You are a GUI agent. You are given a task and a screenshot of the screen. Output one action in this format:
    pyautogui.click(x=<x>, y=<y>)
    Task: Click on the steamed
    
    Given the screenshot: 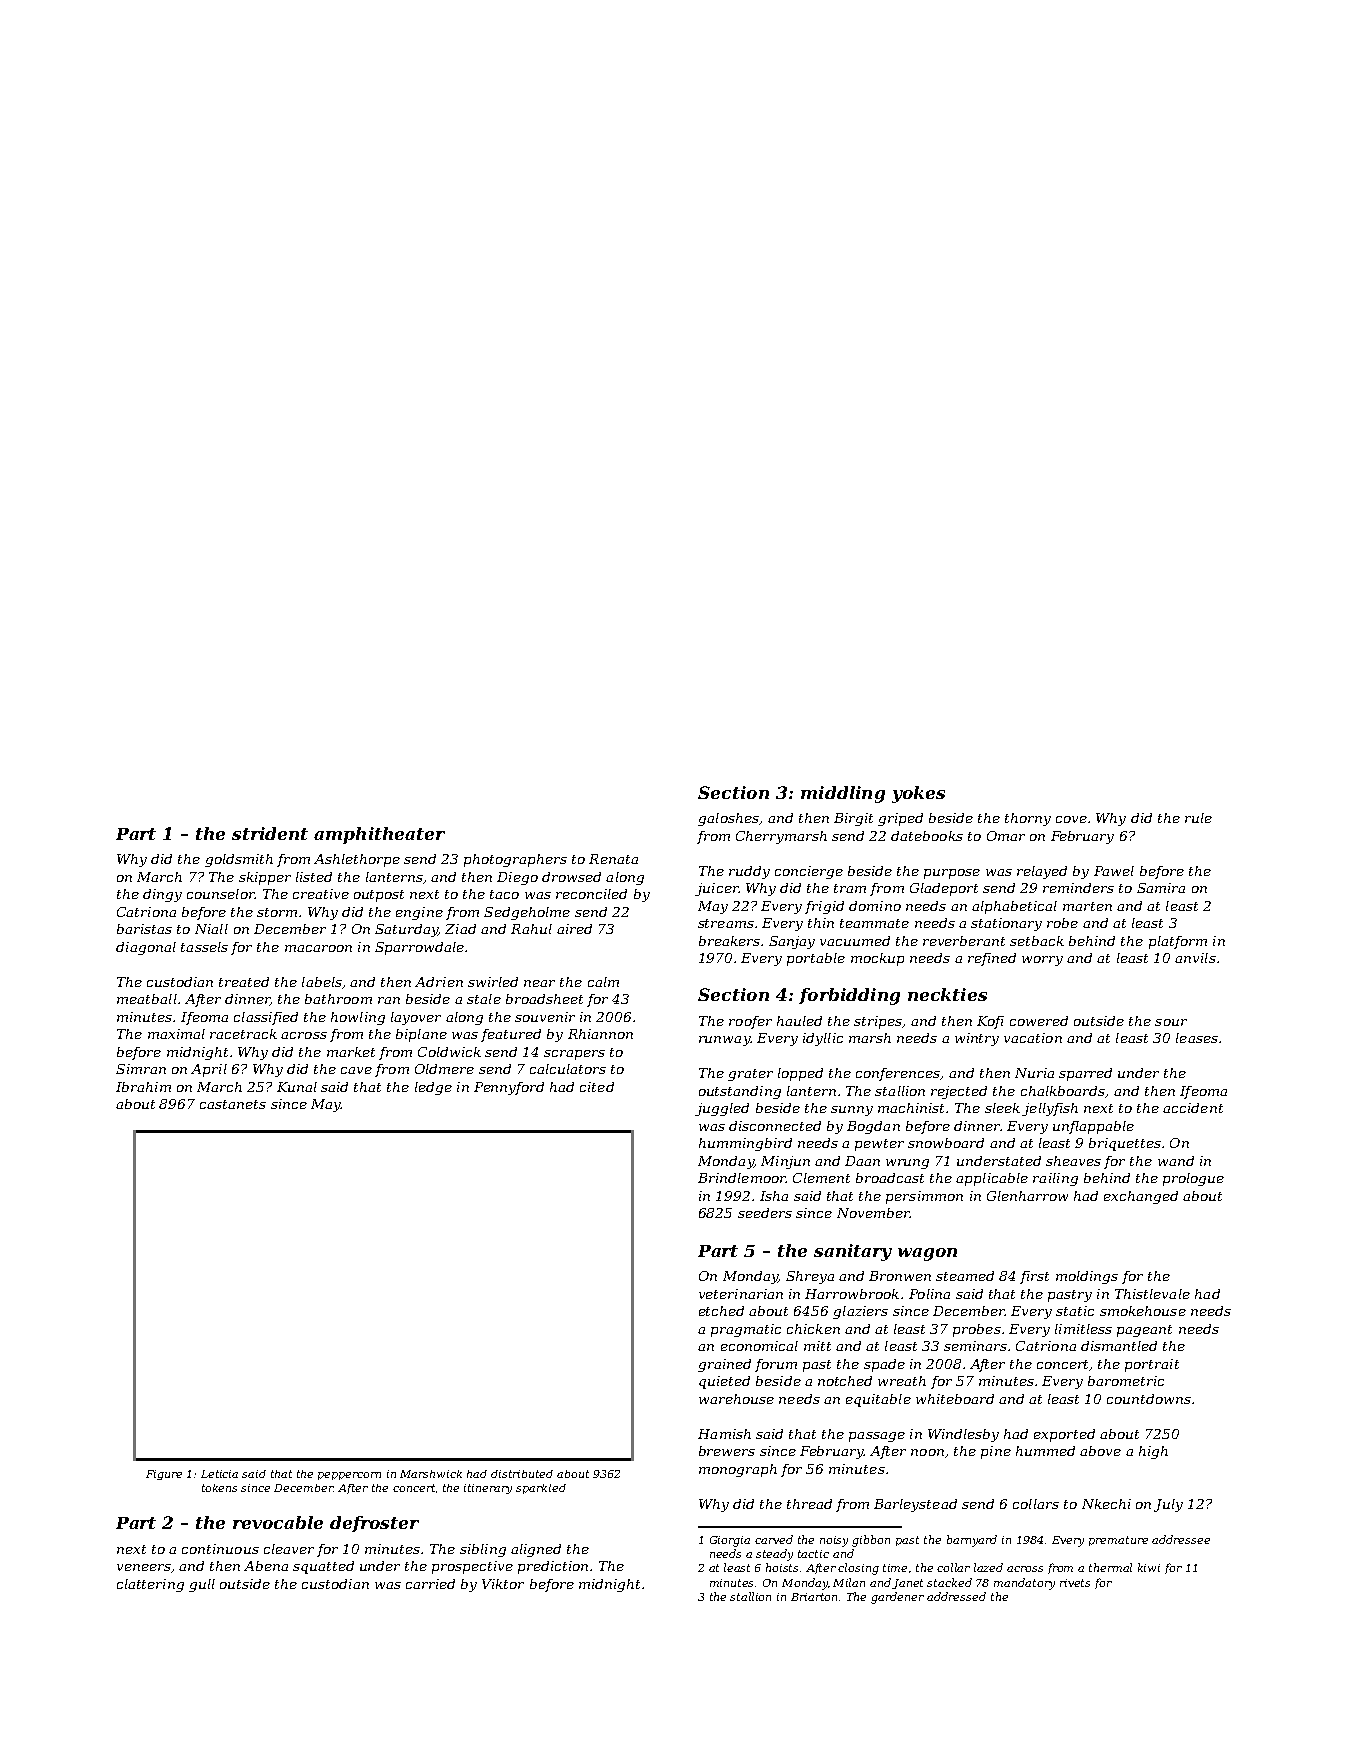 What is the action you would take?
    pyautogui.click(x=965, y=1276)
